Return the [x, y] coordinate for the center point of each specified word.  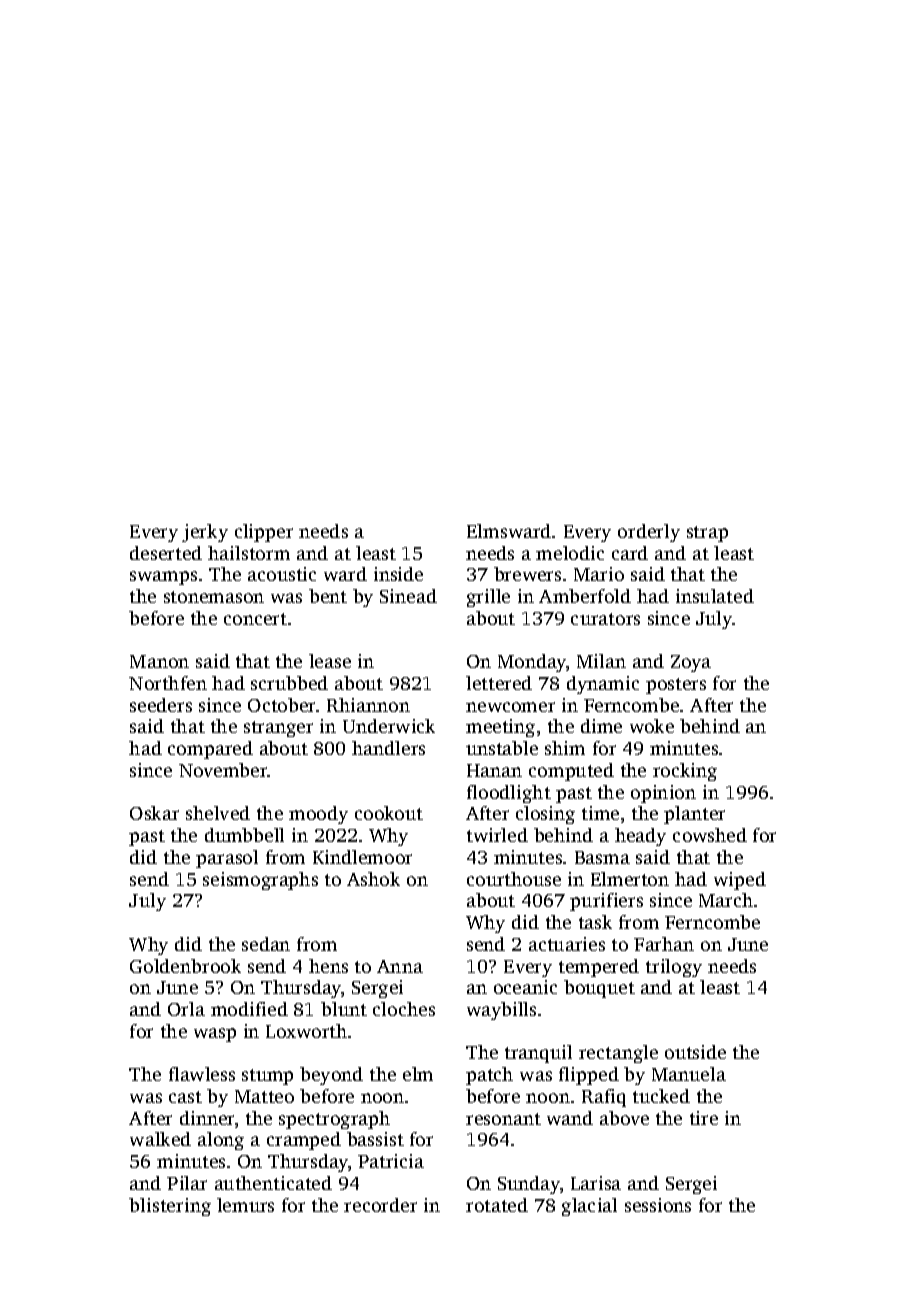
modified [249, 1009]
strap [707, 534]
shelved [218, 813]
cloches [404, 1009]
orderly [649, 533]
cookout [389, 813]
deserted [166, 553]
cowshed [710, 835]
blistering [170, 1207]
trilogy [674, 968]
